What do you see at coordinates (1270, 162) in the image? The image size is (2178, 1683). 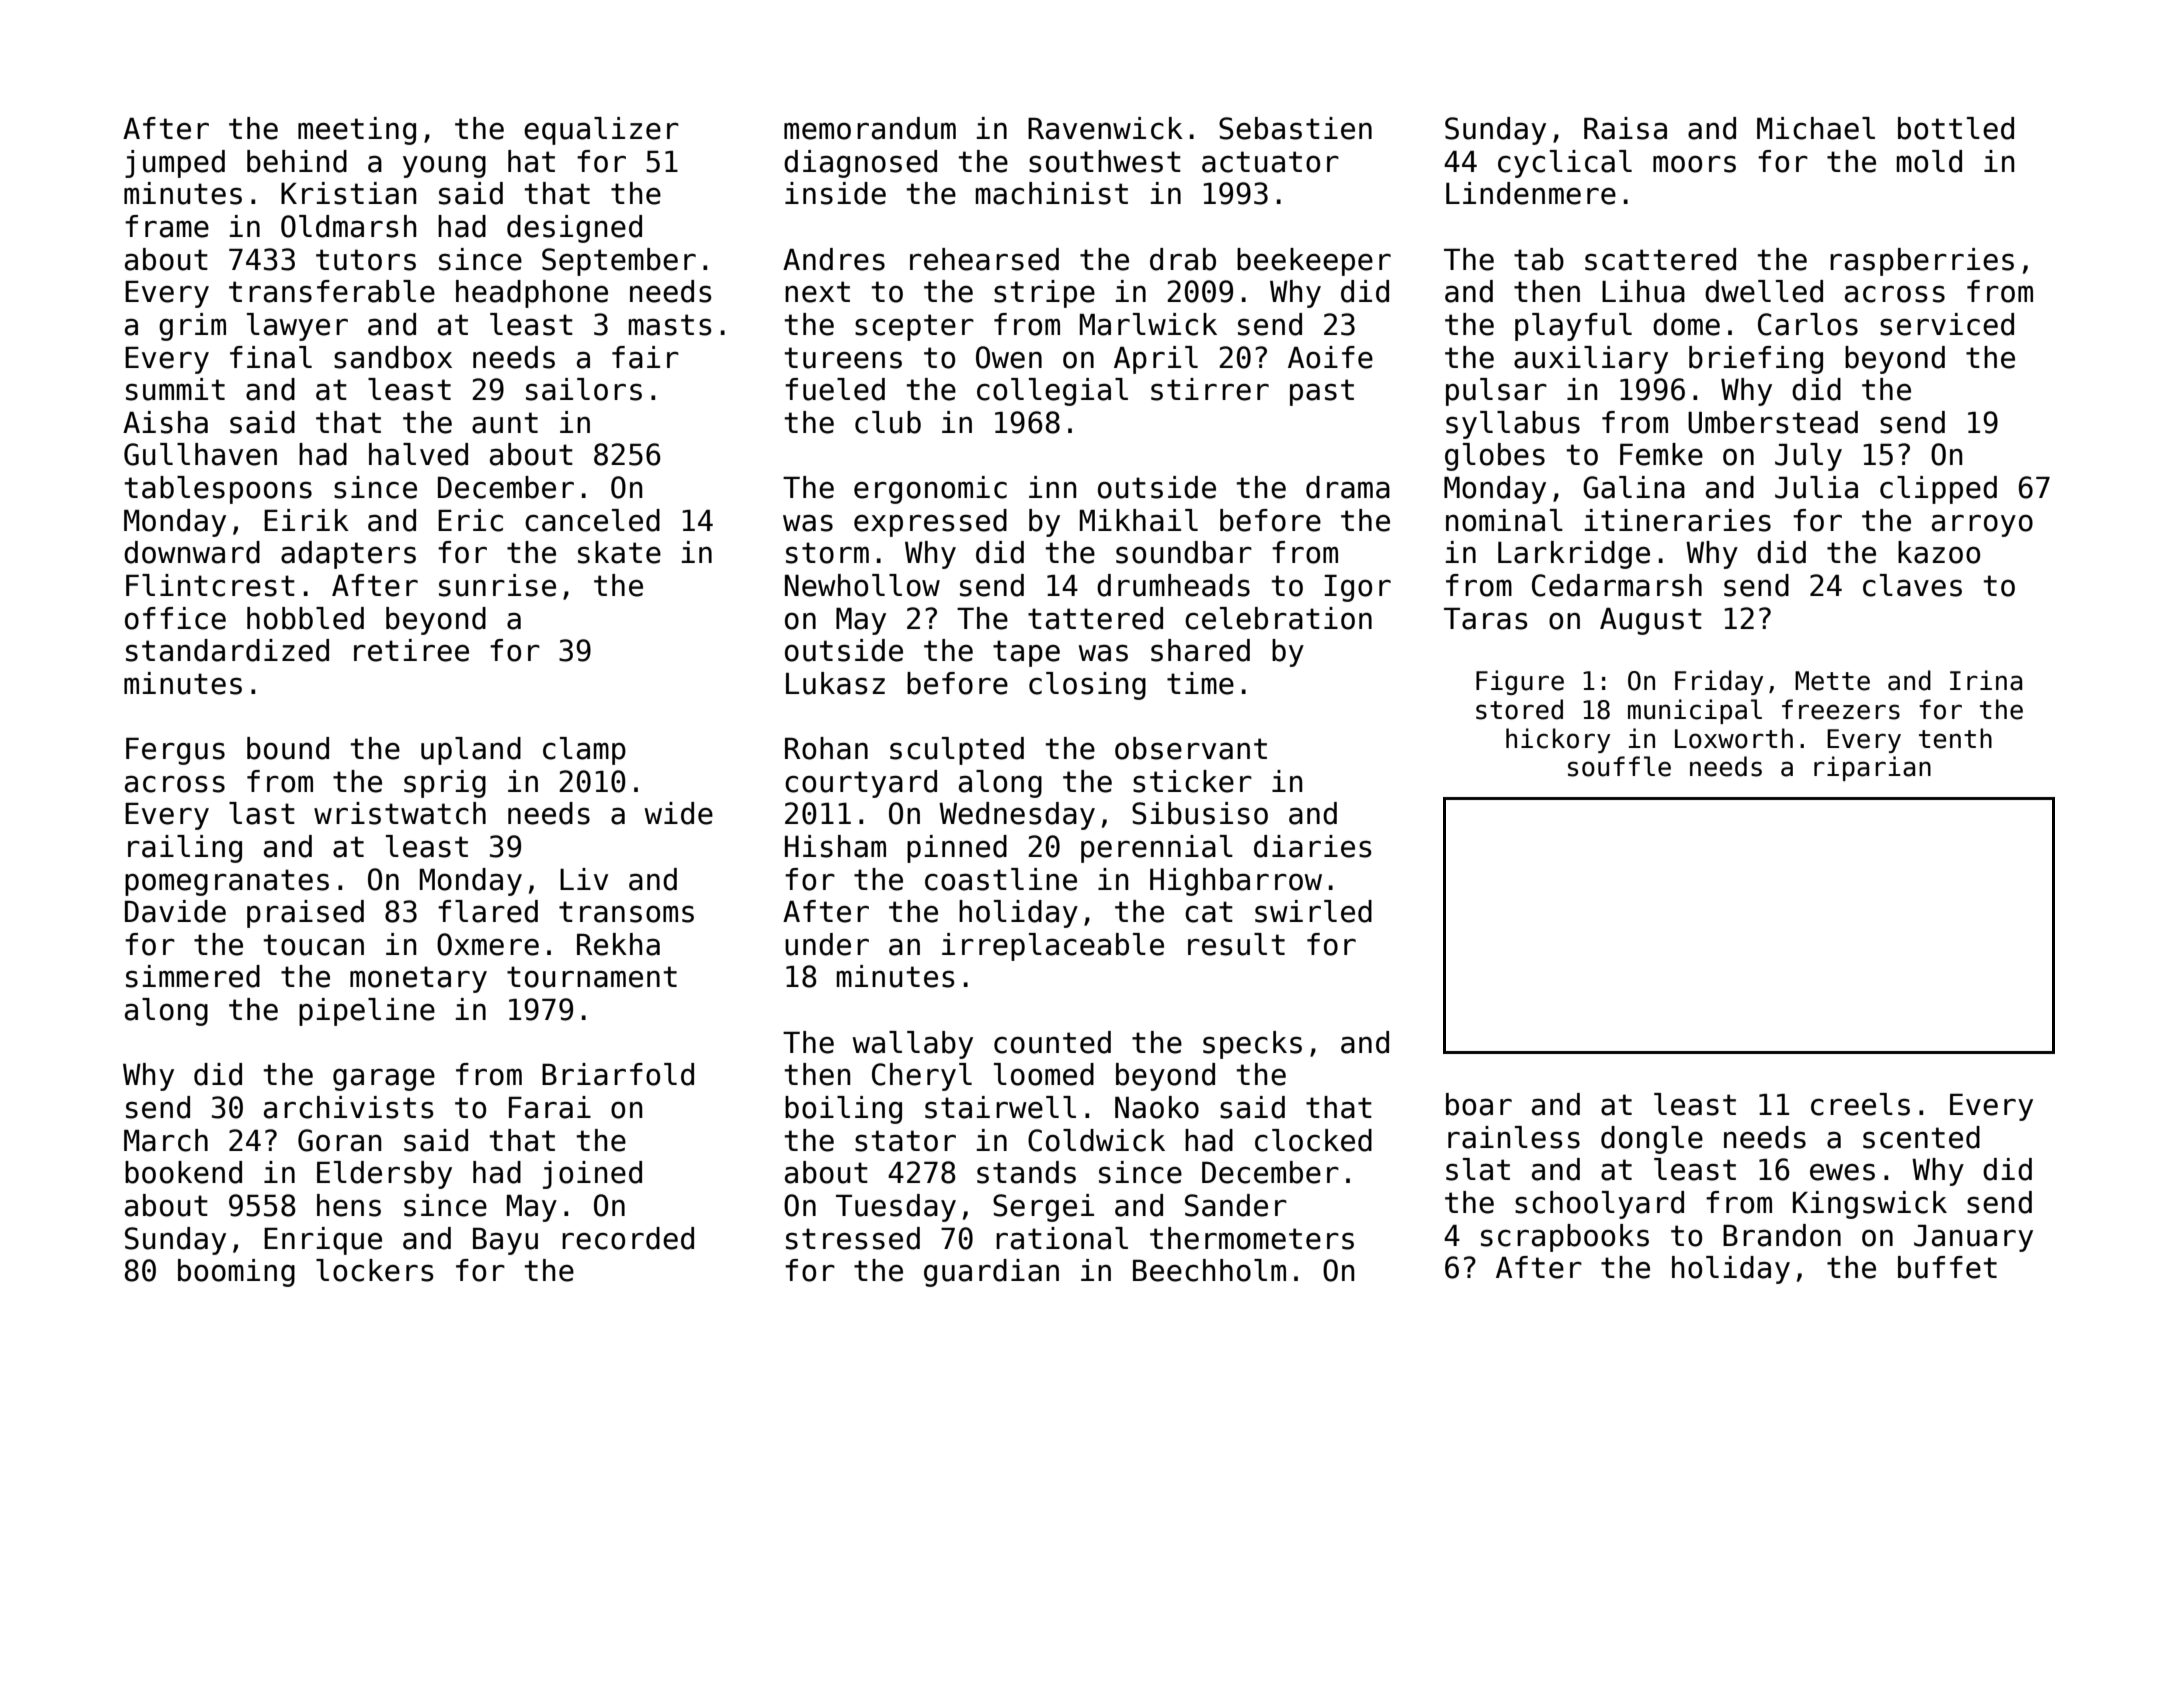 I see `actuator` at bounding box center [1270, 162].
